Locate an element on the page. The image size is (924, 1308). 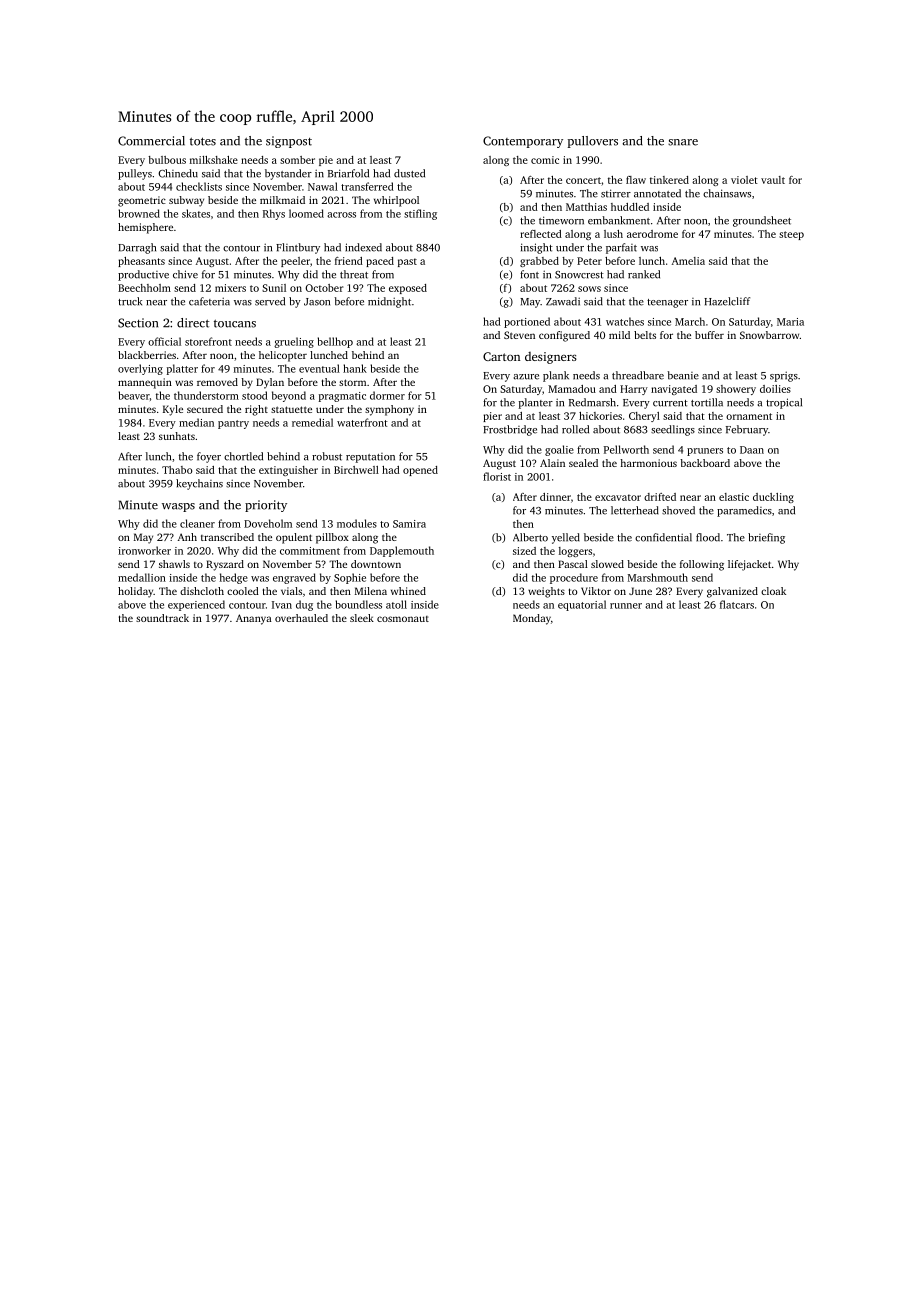
commitment is located at coordinates (310, 551).
